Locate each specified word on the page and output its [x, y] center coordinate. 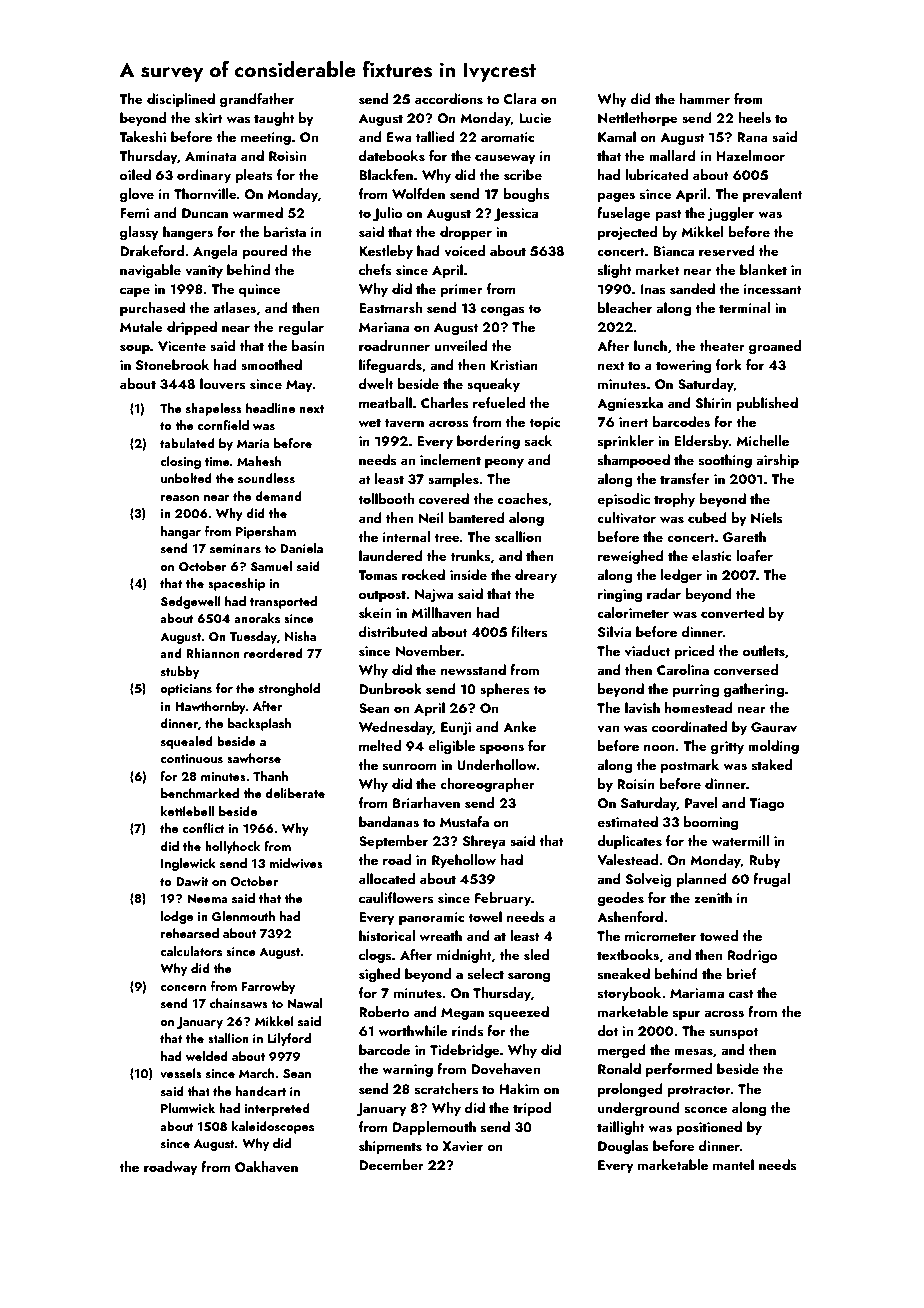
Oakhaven [266, 1167]
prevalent [772, 195]
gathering [754, 690]
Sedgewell [191, 602]
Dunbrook [390, 688]
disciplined [181, 100]
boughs [526, 195]
